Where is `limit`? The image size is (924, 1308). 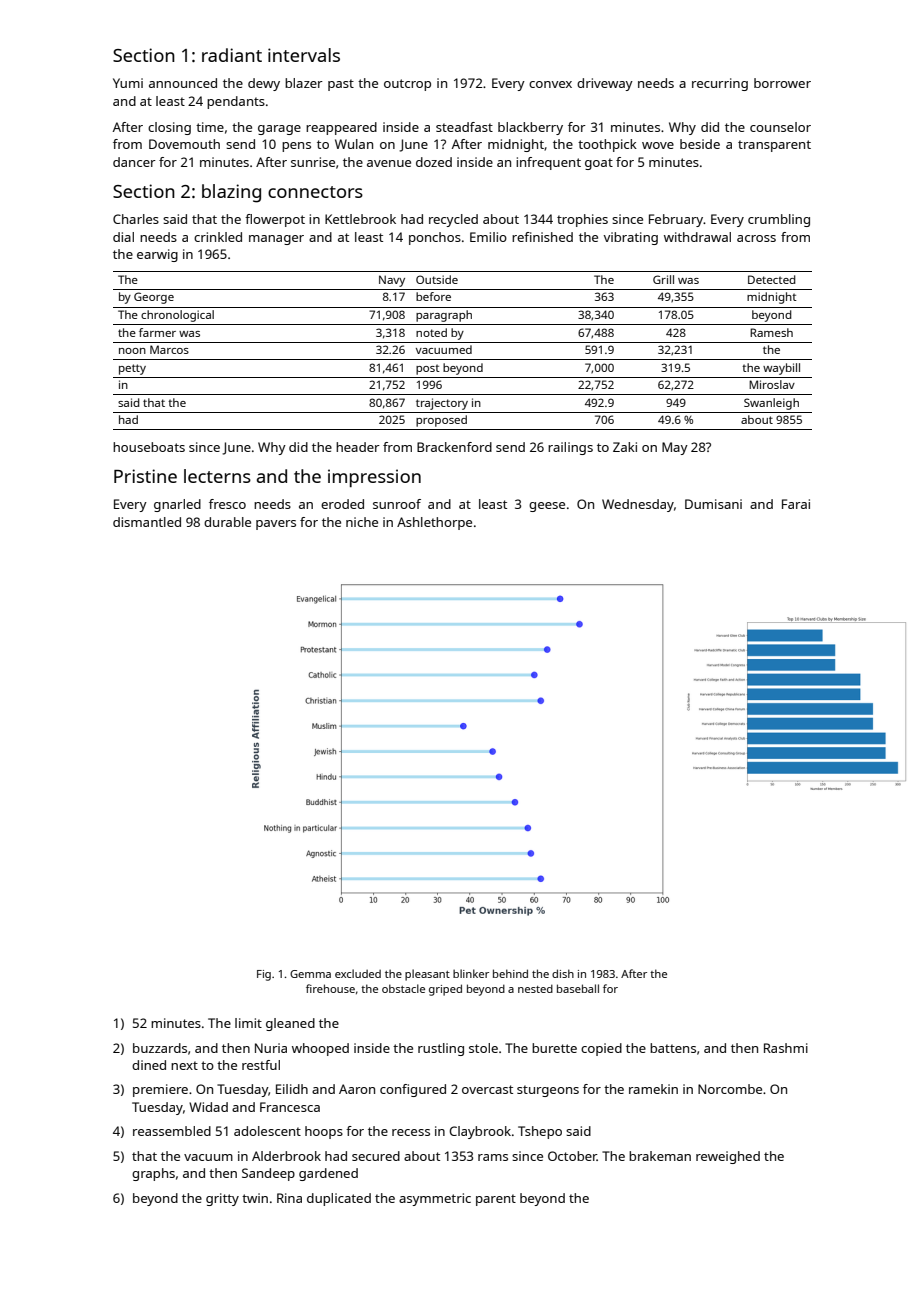 limit is located at coordinates (248, 1023).
